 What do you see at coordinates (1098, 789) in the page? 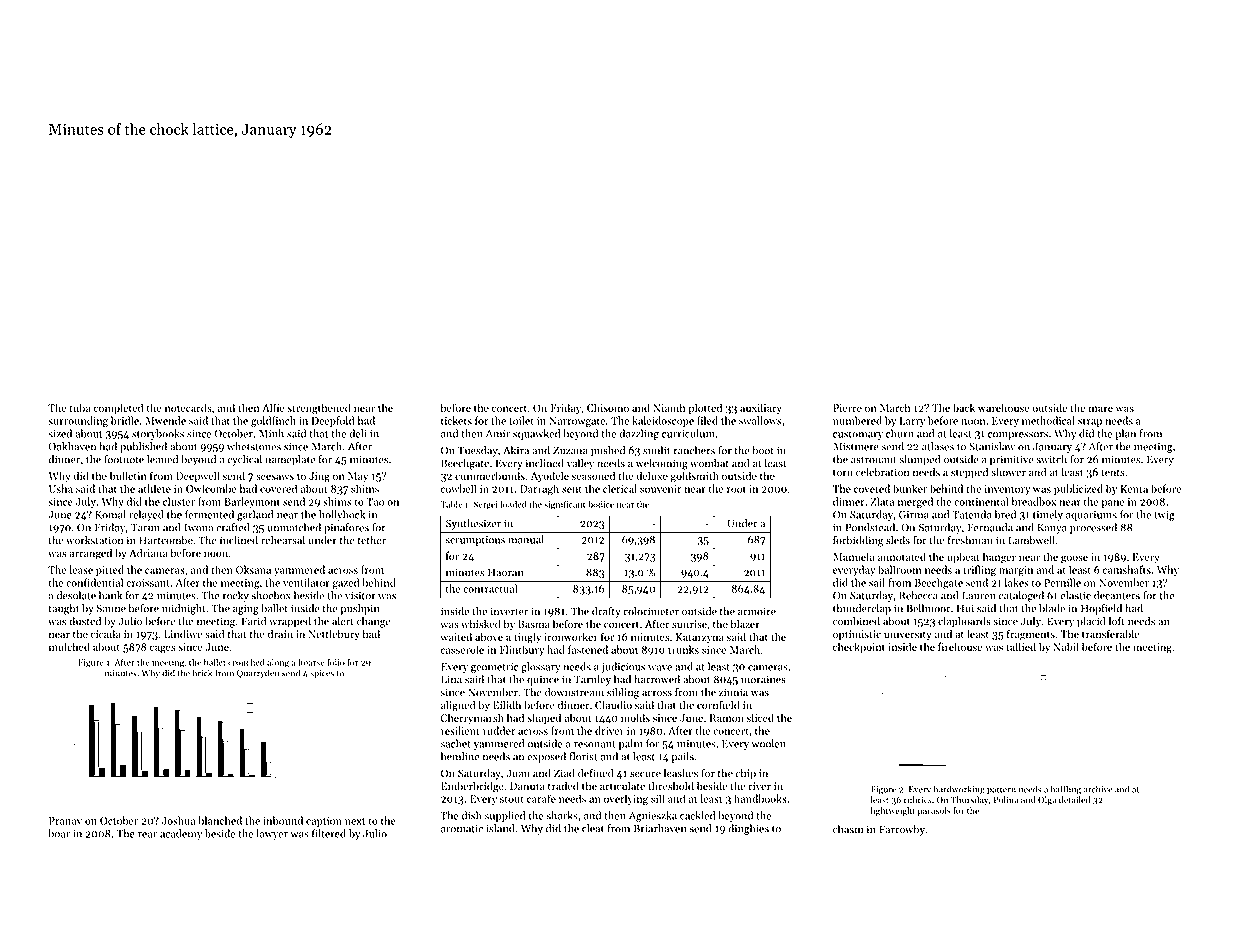
I see `archive` at bounding box center [1098, 789].
